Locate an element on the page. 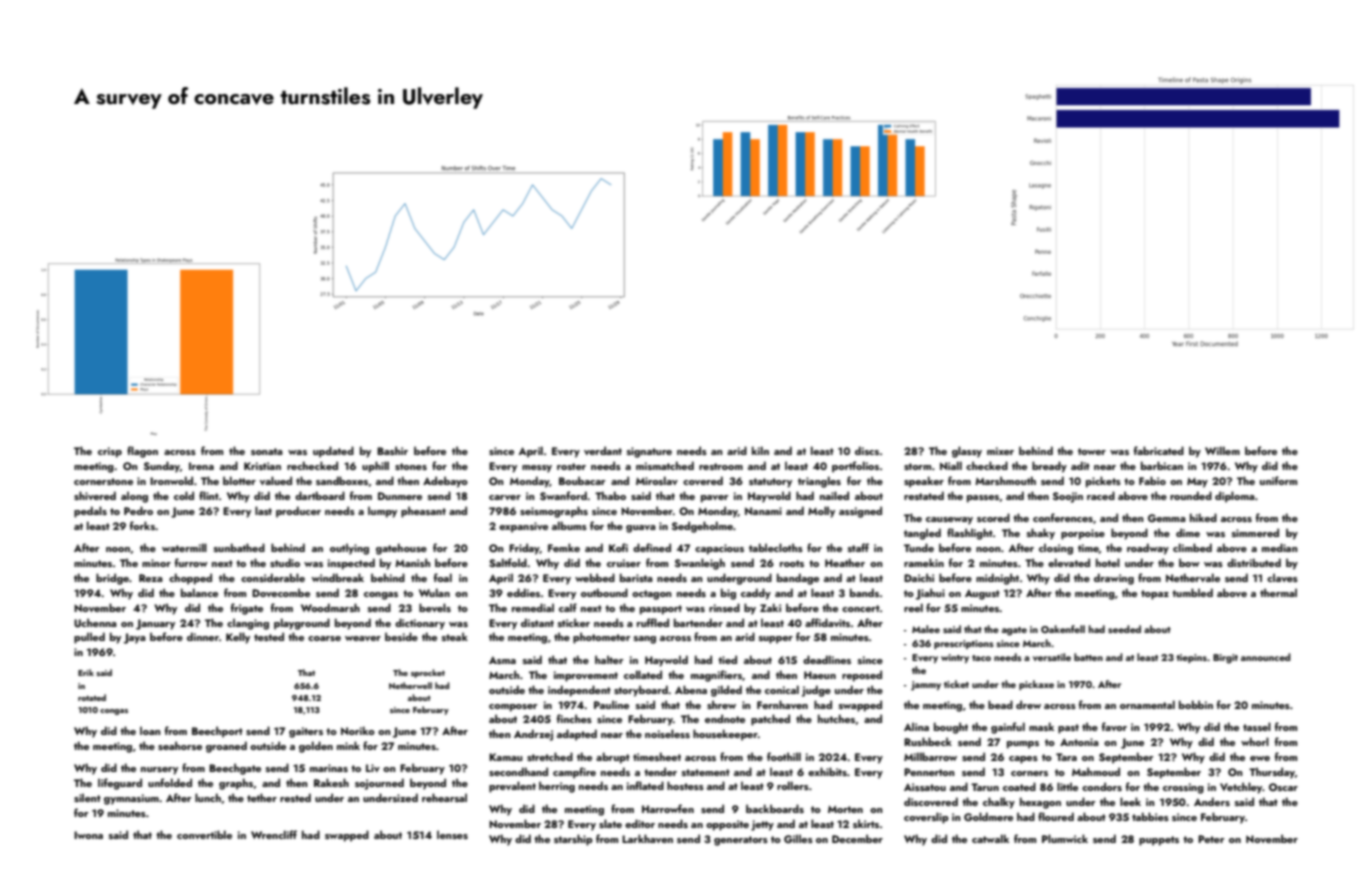 This page has width=1372, height=887. sandboxes is located at coordinates (342, 480).
